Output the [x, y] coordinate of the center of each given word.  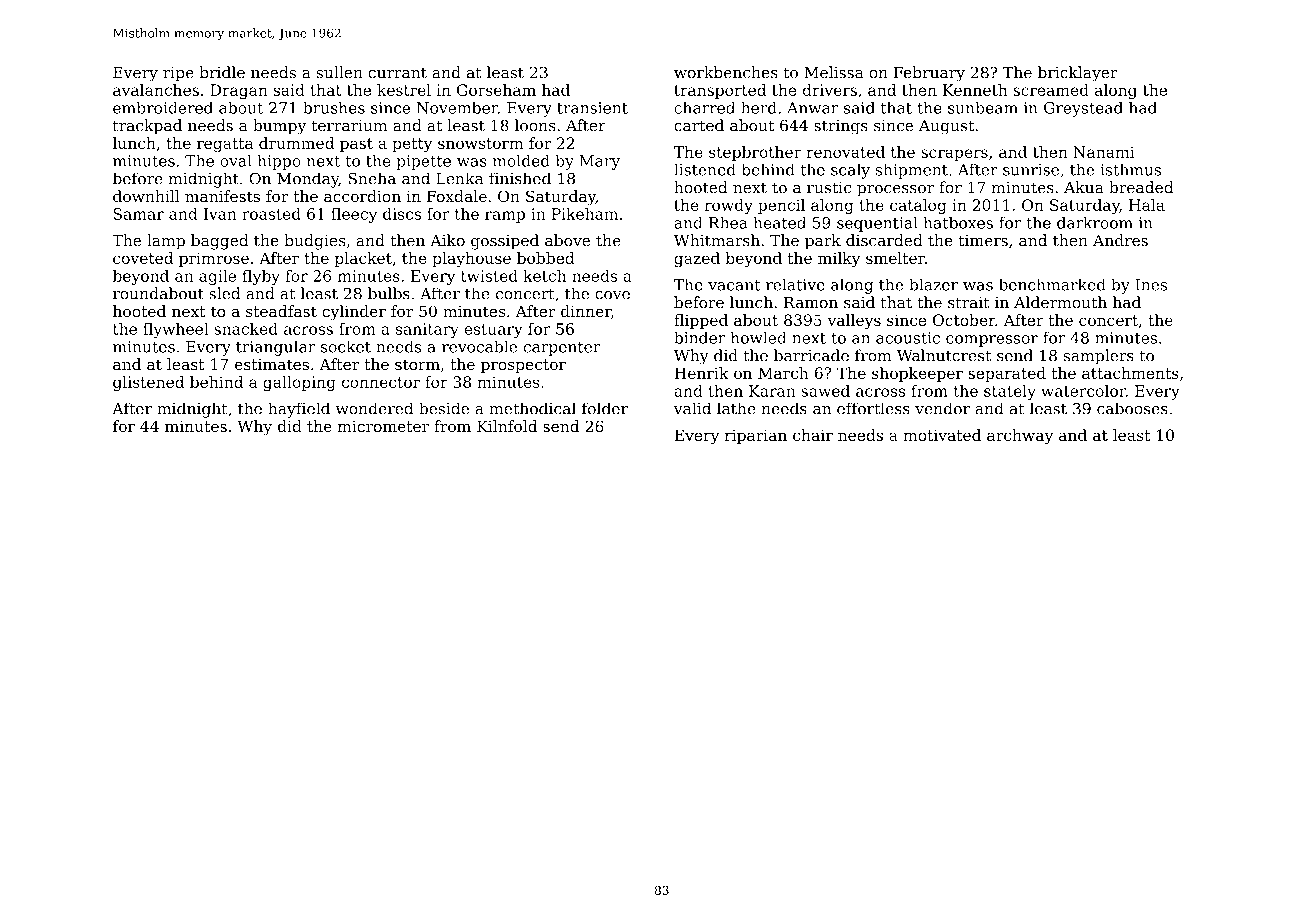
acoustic [908, 338]
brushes [334, 107]
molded [521, 160]
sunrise [1031, 170]
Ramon [811, 303]
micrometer [383, 426]
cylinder [354, 313]
